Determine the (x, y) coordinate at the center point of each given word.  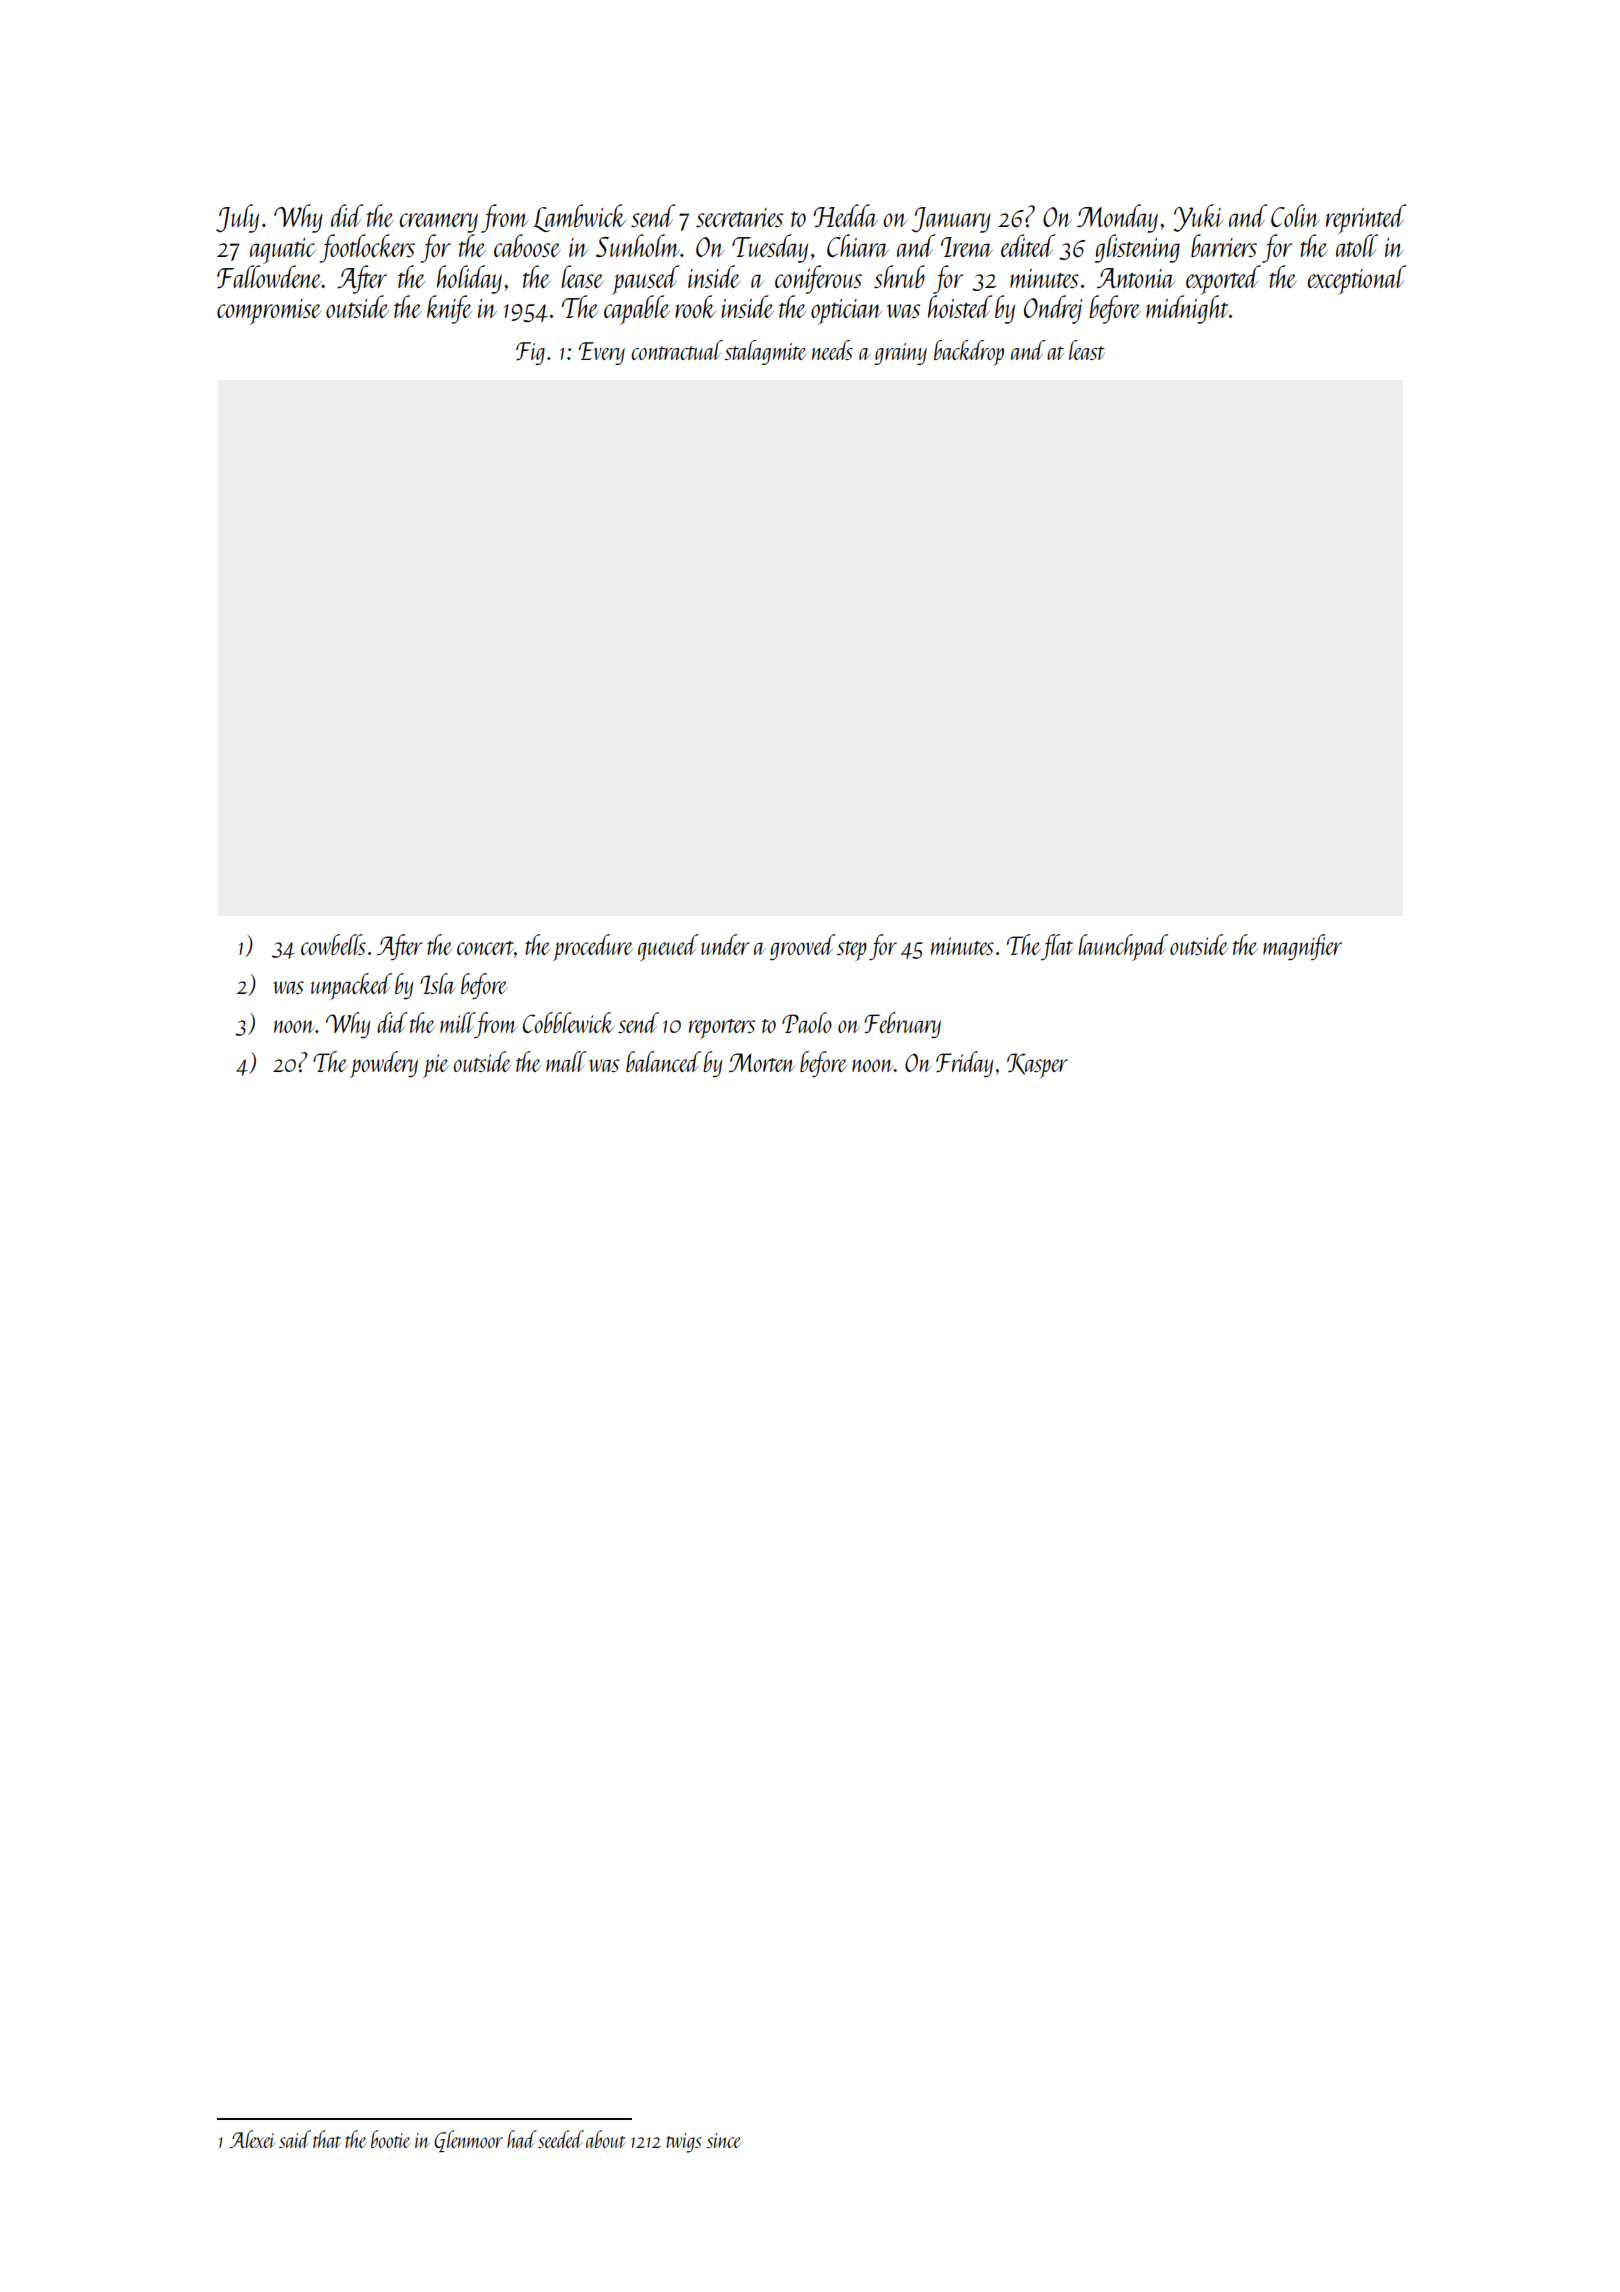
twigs (684, 2143)
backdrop (969, 353)
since (724, 2140)
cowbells (333, 944)
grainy (900, 354)
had (522, 2139)
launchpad (1123, 947)
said (295, 2139)
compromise (269, 312)
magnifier (1302, 947)
